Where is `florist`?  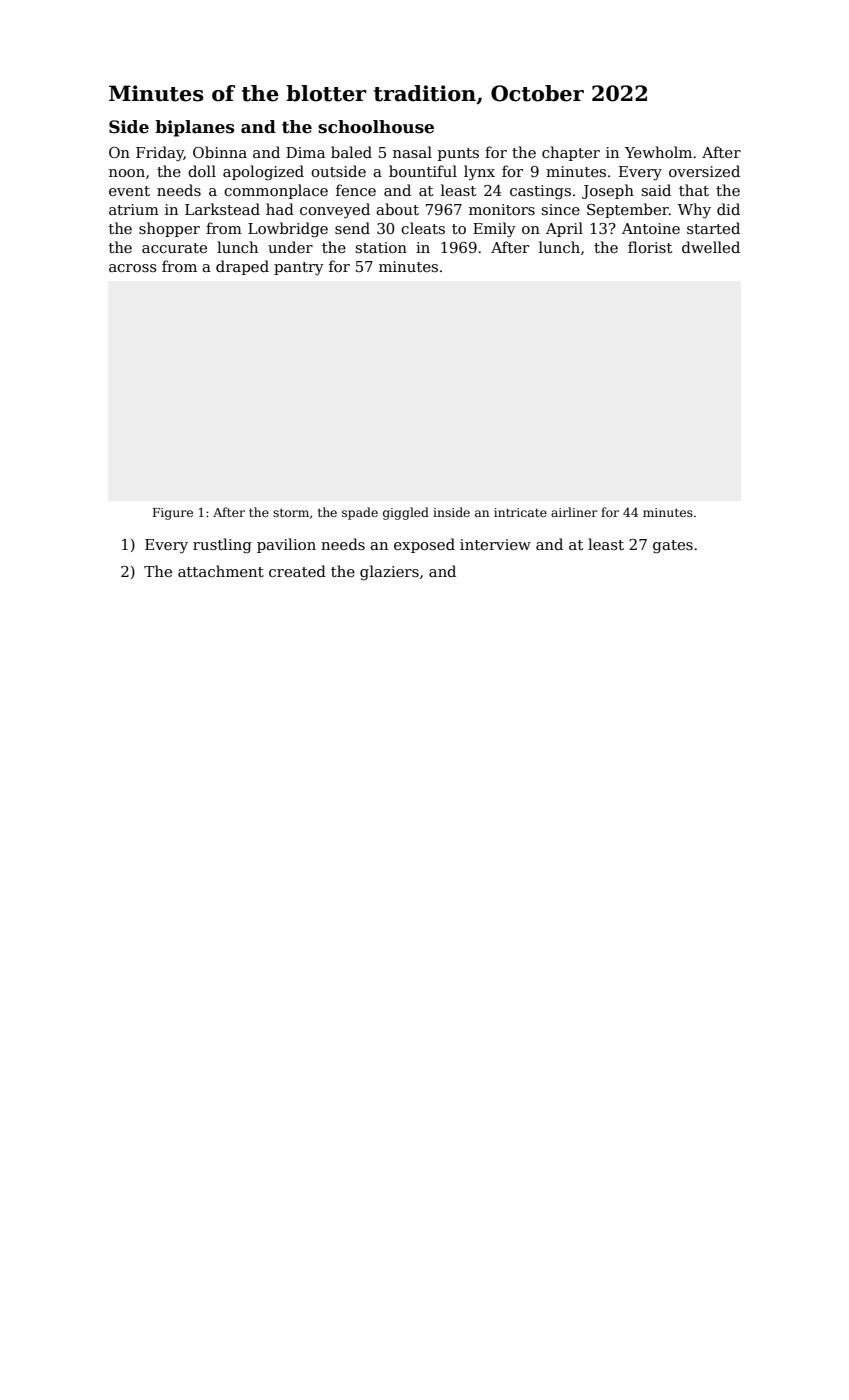
florist is located at coordinates (650, 247).
